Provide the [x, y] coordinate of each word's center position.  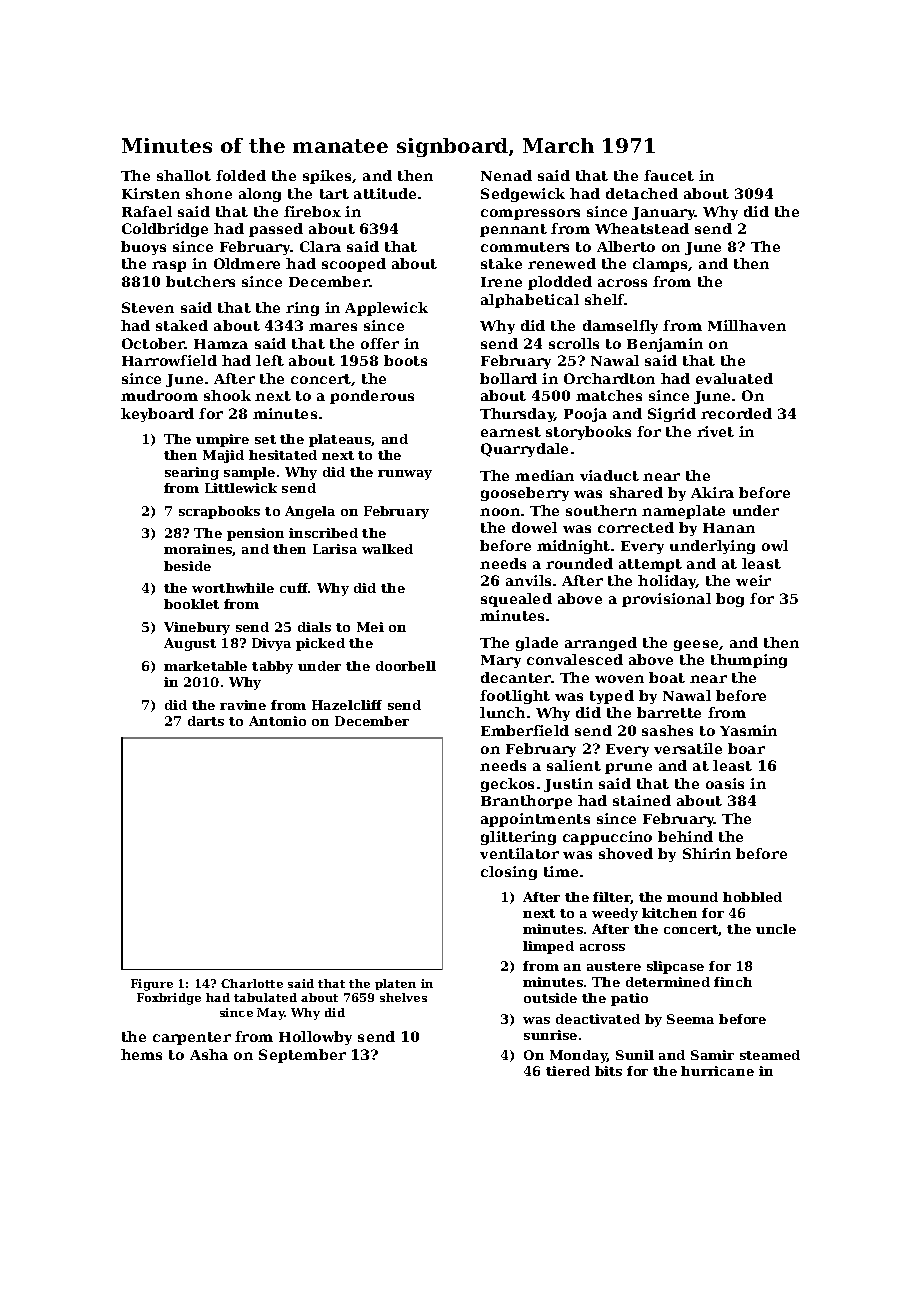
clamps [661, 265]
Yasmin [748, 730]
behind [685, 836]
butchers [200, 281]
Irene [501, 282]
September [302, 1056]
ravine [243, 705]
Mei [370, 627]
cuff [294, 588]
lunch [502, 712]
